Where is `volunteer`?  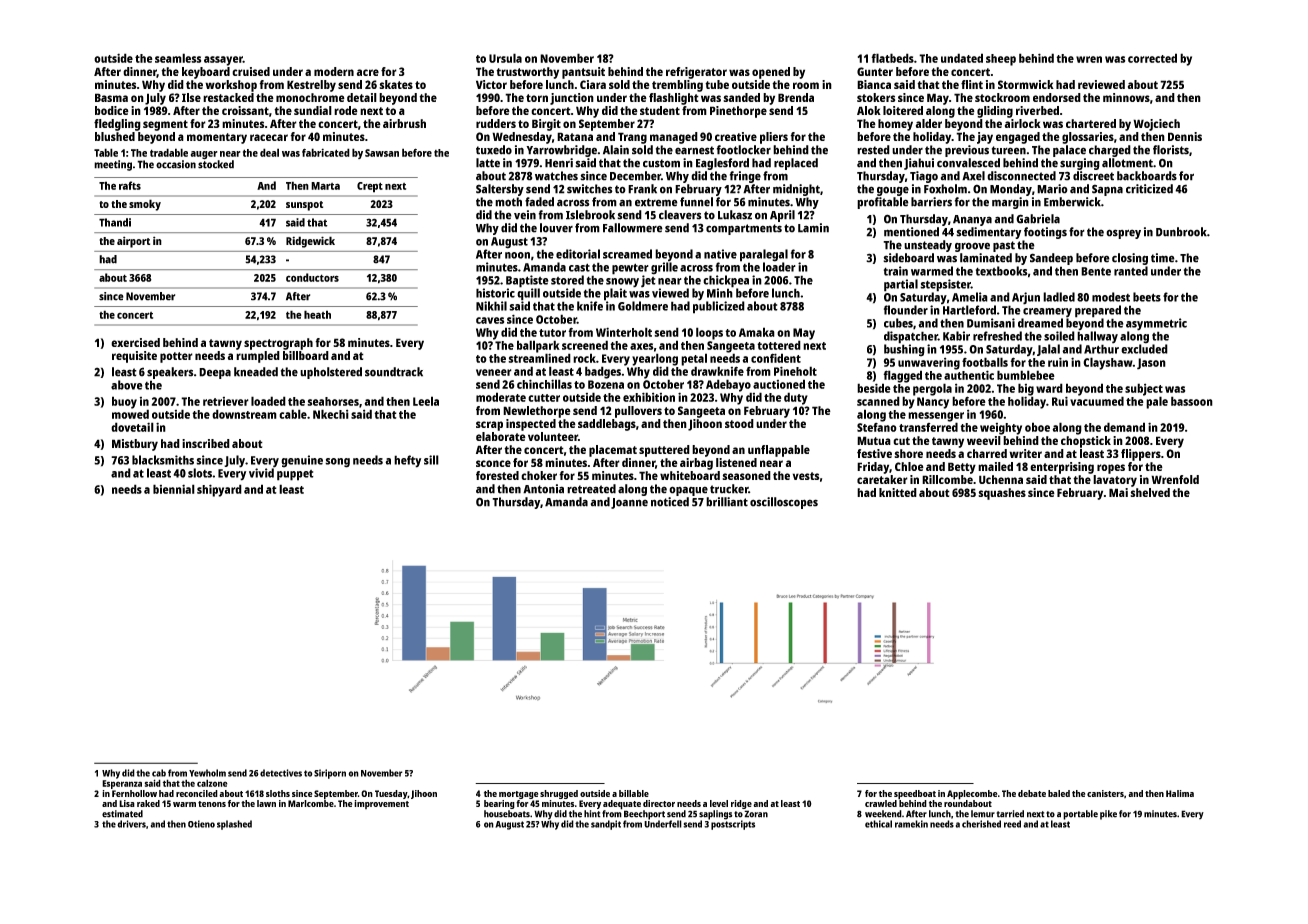
volunteer is located at coordinates (553, 436).
